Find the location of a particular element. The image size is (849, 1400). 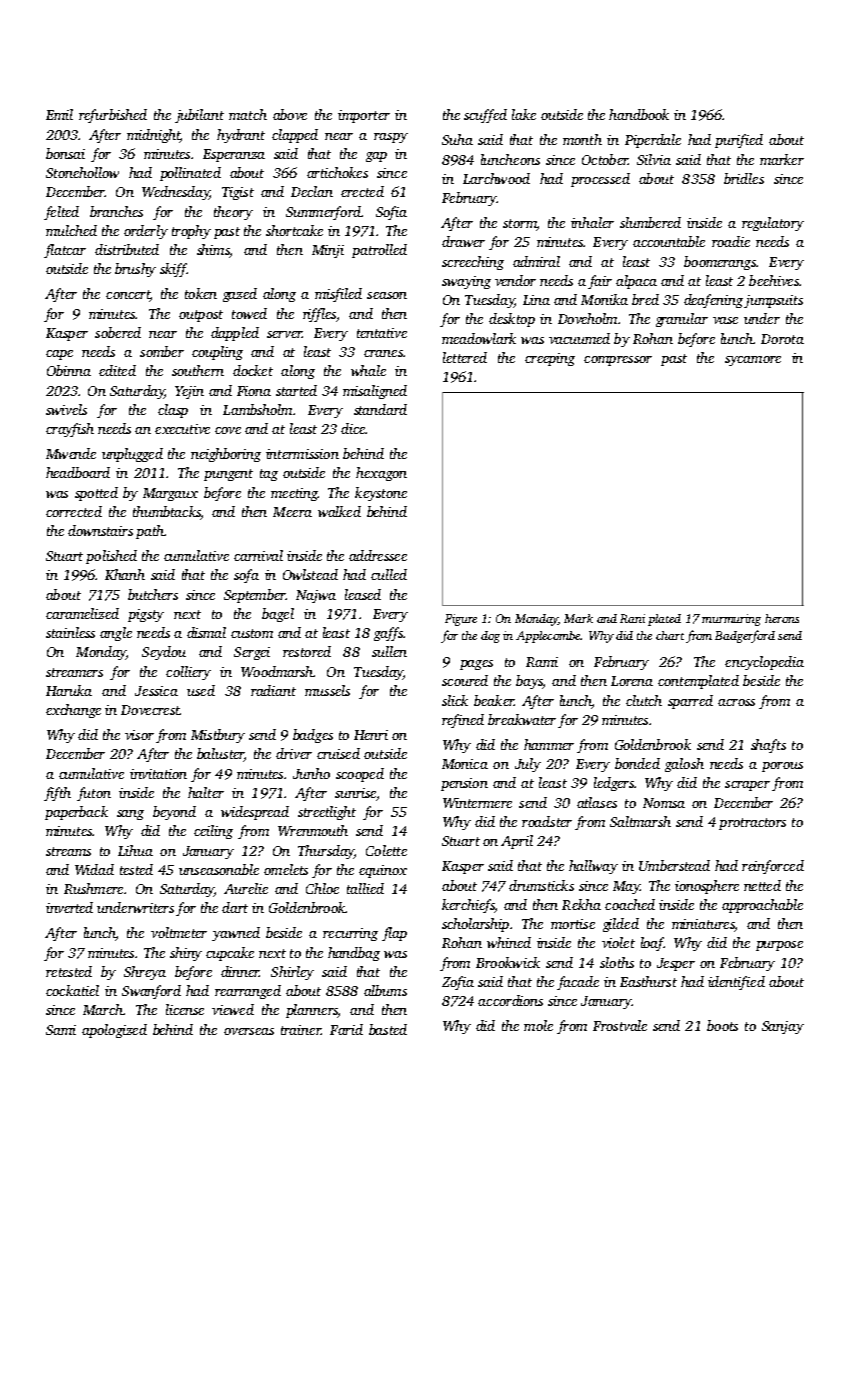

albums is located at coordinates (385, 990).
